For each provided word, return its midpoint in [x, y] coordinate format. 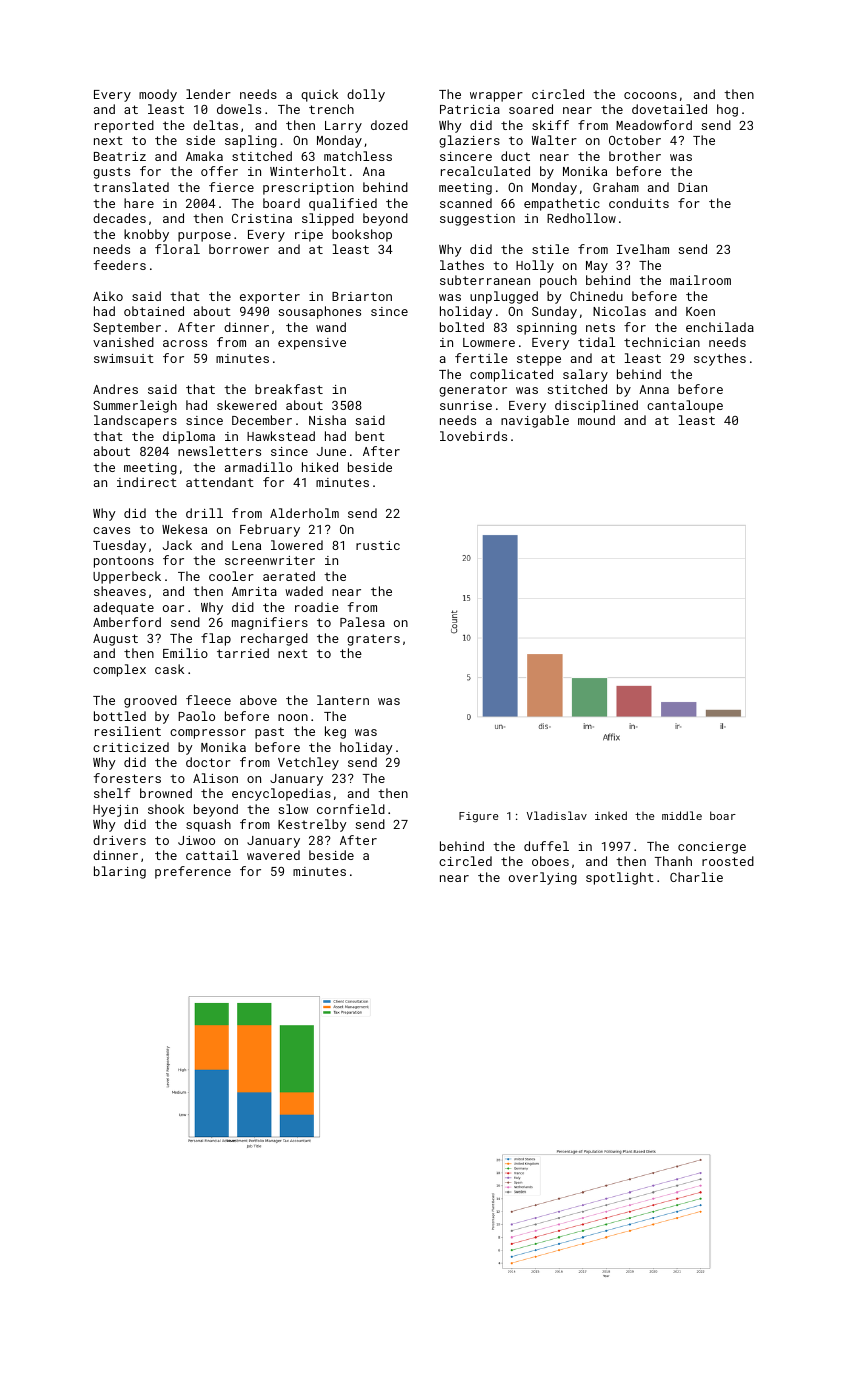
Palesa [362, 622]
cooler [231, 576]
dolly [366, 95]
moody [158, 95]
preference [193, 872]
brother [635, 156]
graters [373, 640]
